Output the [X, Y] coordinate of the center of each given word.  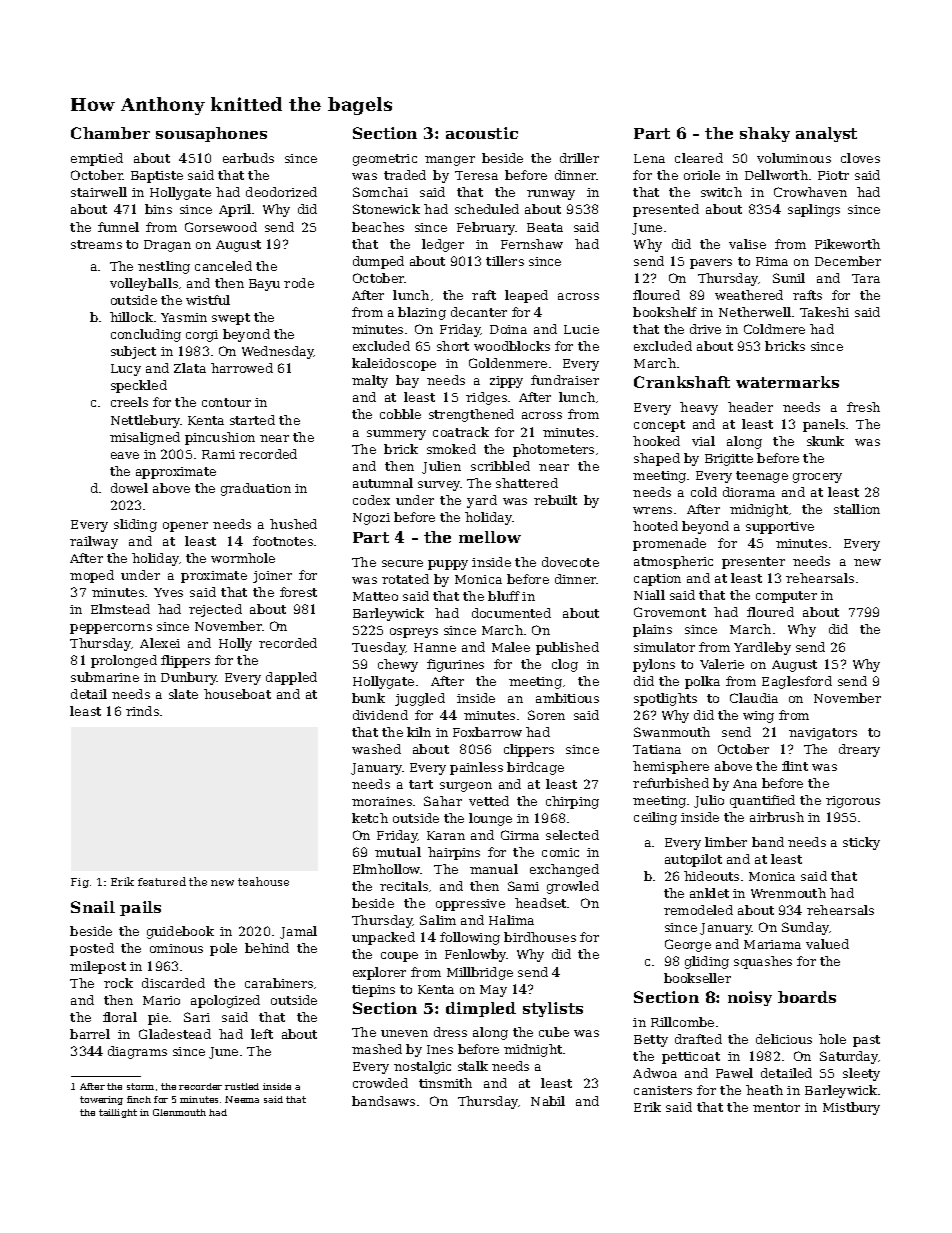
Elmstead [120, 609]
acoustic [482, 133]
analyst [826, 134]
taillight [118, 1113]
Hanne [435, 647]
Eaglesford [797, 682]
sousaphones [211, 134]
